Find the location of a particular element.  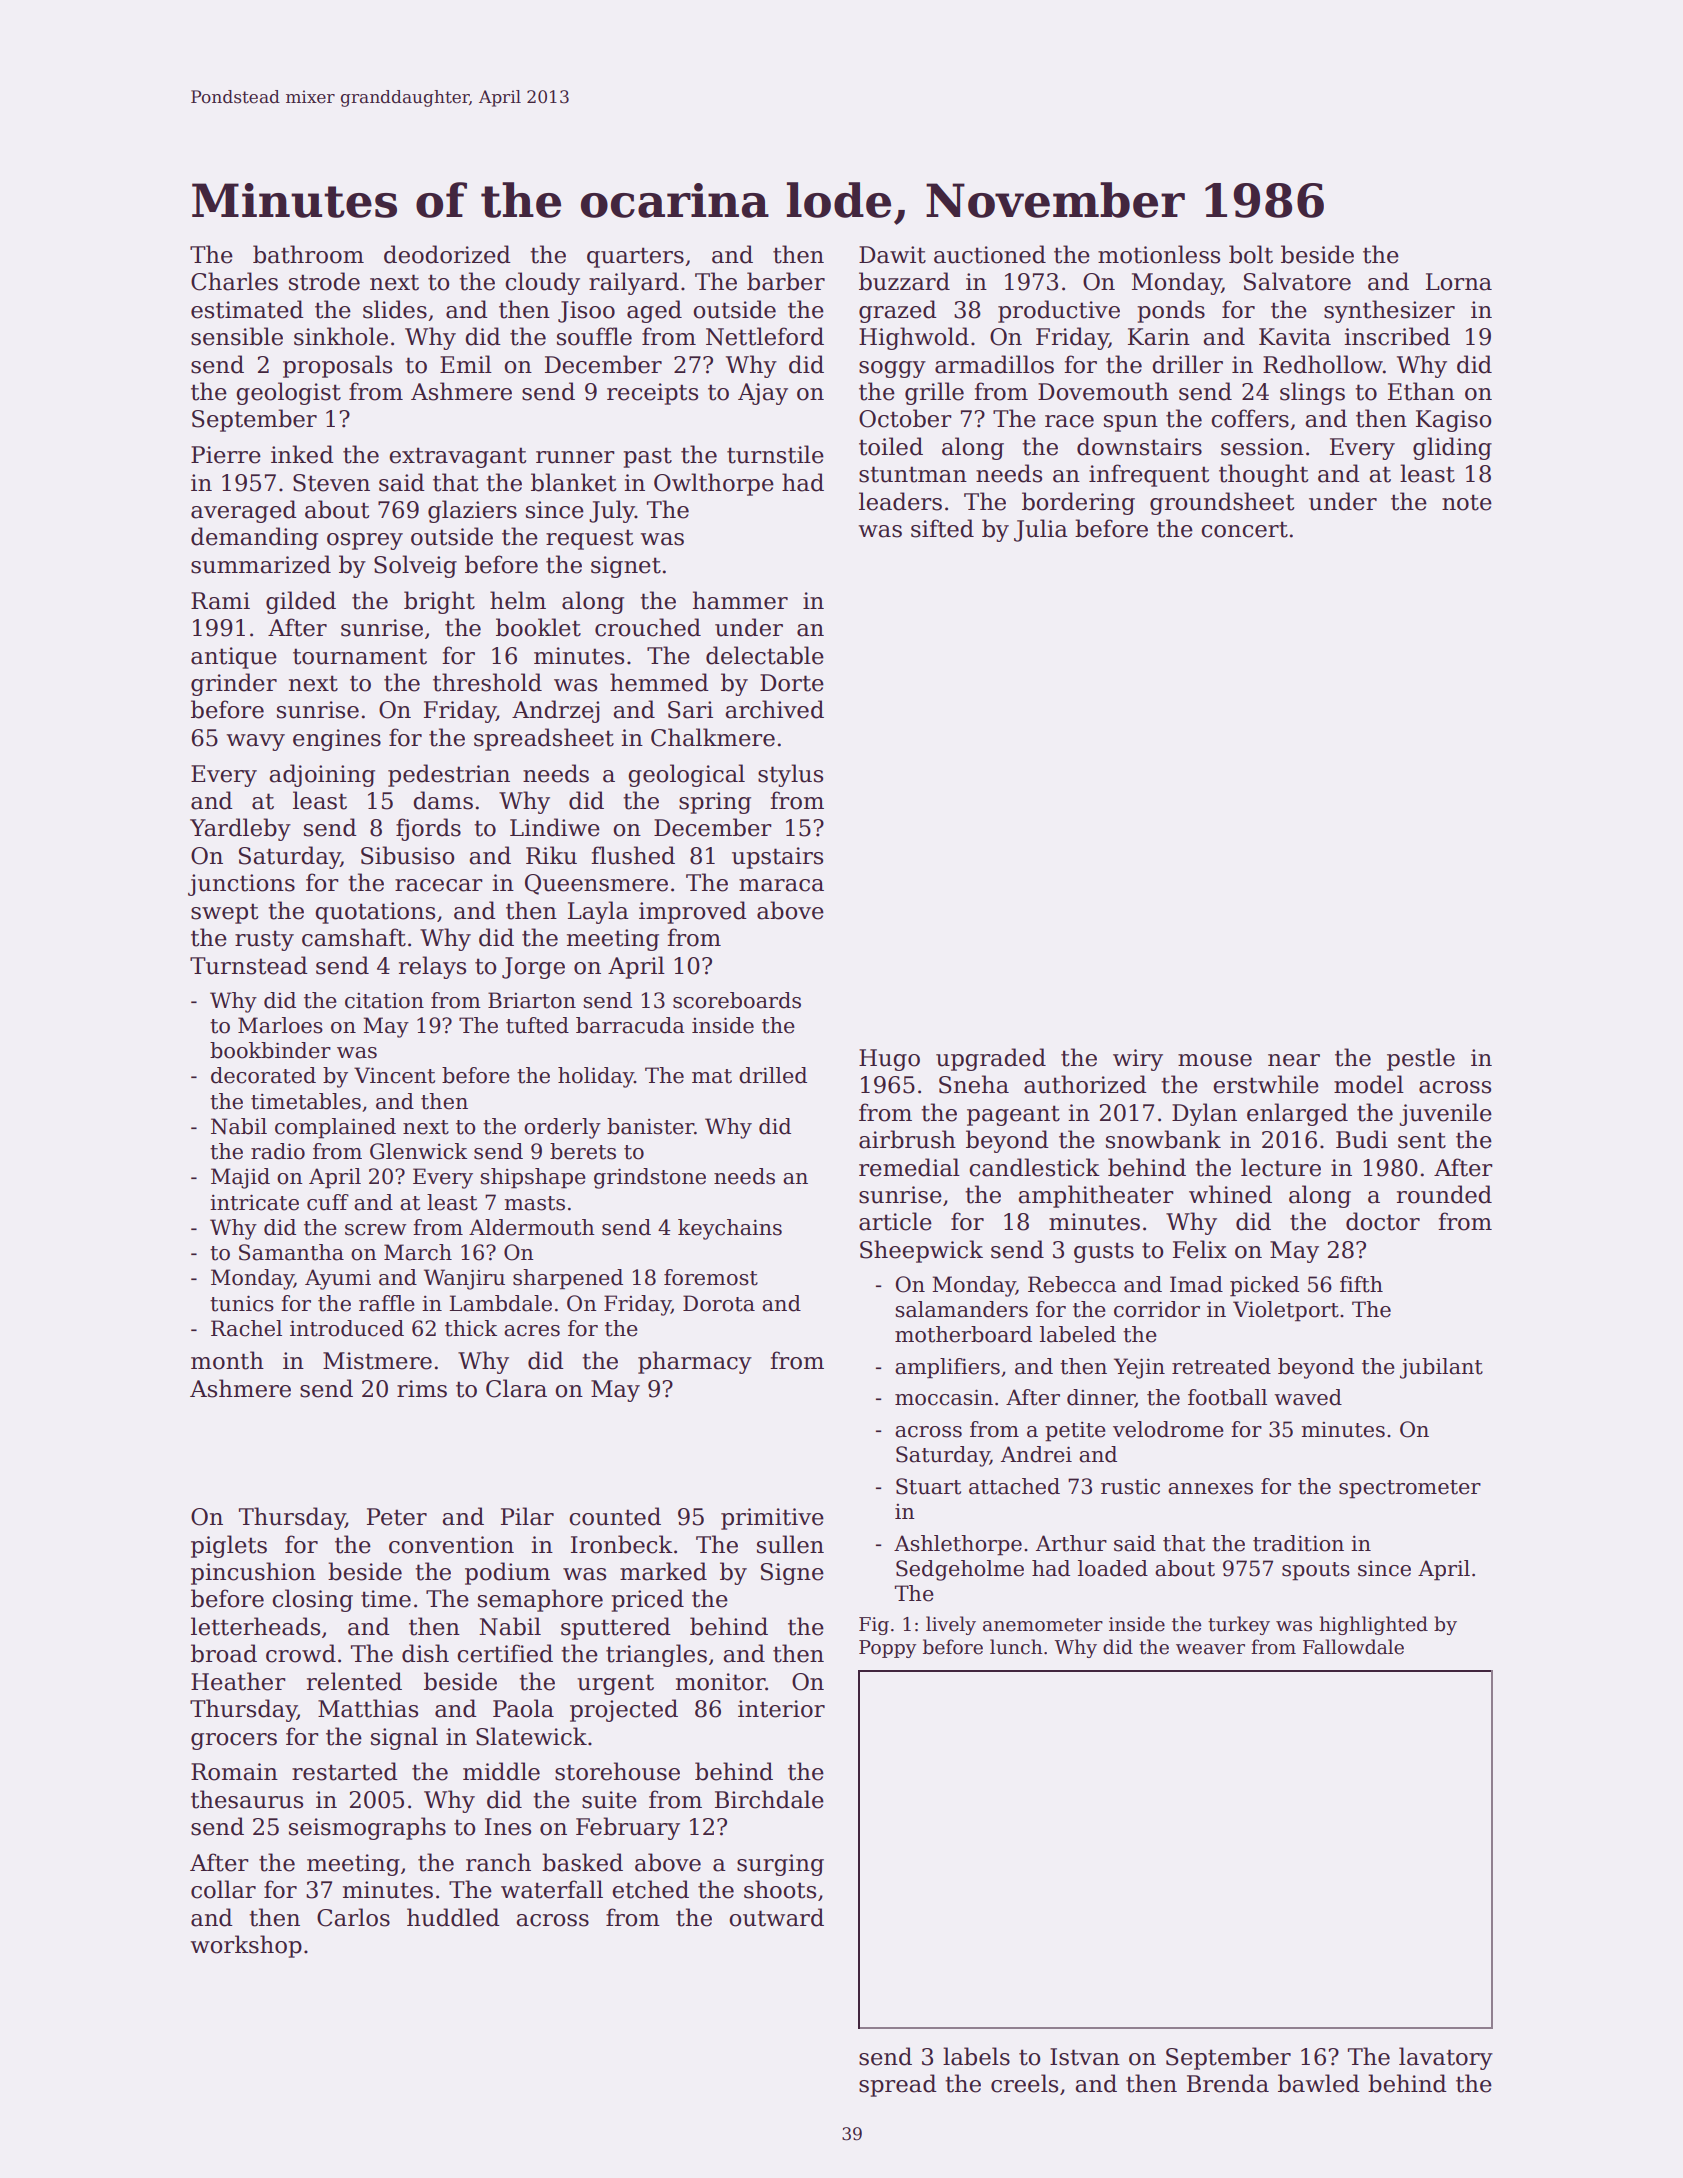

Kagiso is located at coordinates (1453, 421).
